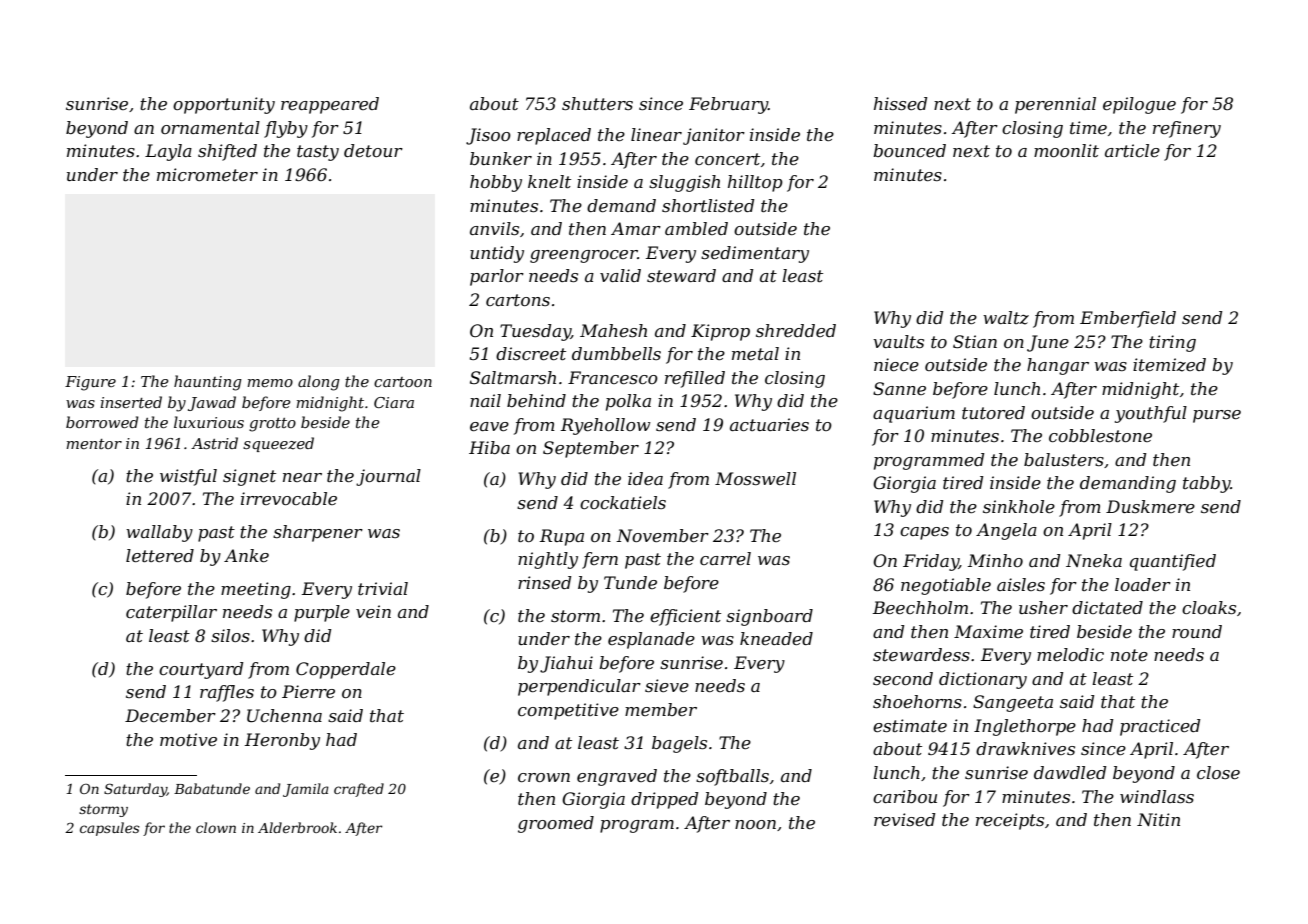 Image resolution: width=1308 pixels, height=924 pixels. What do you see at coordinates (556, 824) in the image?
I see `groomed` at bounding box center [556, 824].
